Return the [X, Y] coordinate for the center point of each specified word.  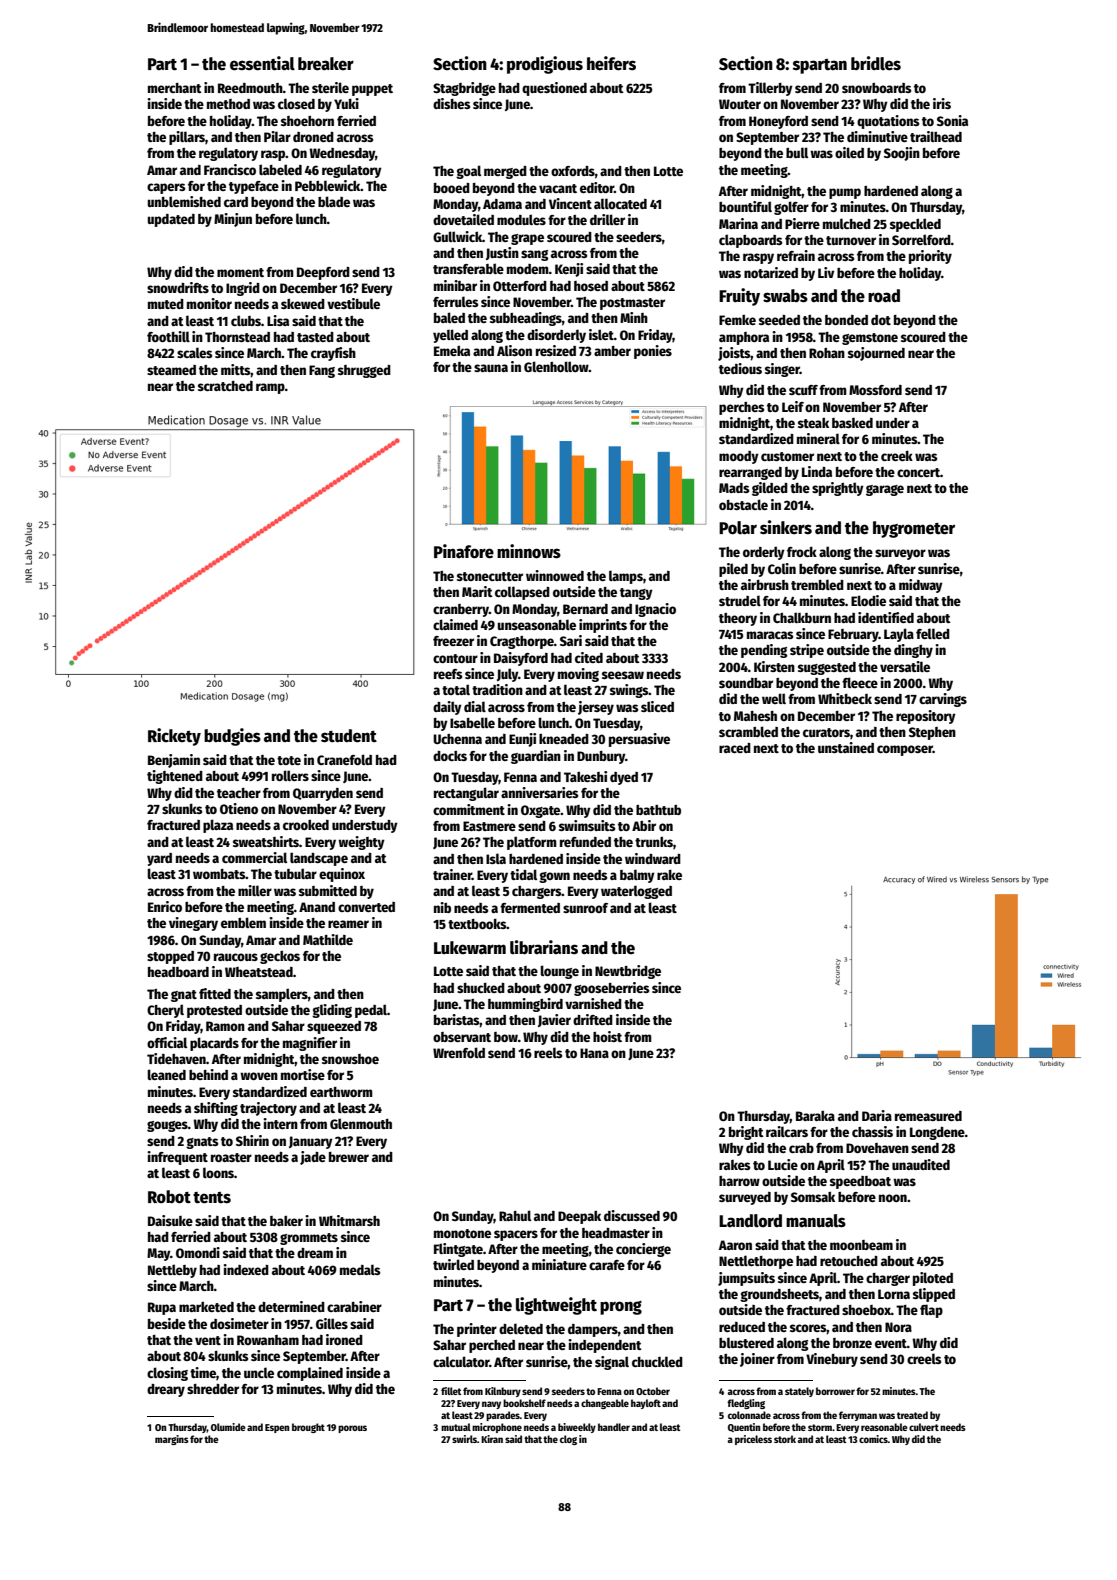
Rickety [174, 737]
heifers [611, 63]
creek [897, 456]
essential [262, 63]
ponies [653, 352]
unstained [846, 747]
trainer [452, 874]
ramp [270, 388]
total [456, 689]
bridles [876, 63]
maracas [770, 635]
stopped [170, 957]
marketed [206, 1307]
